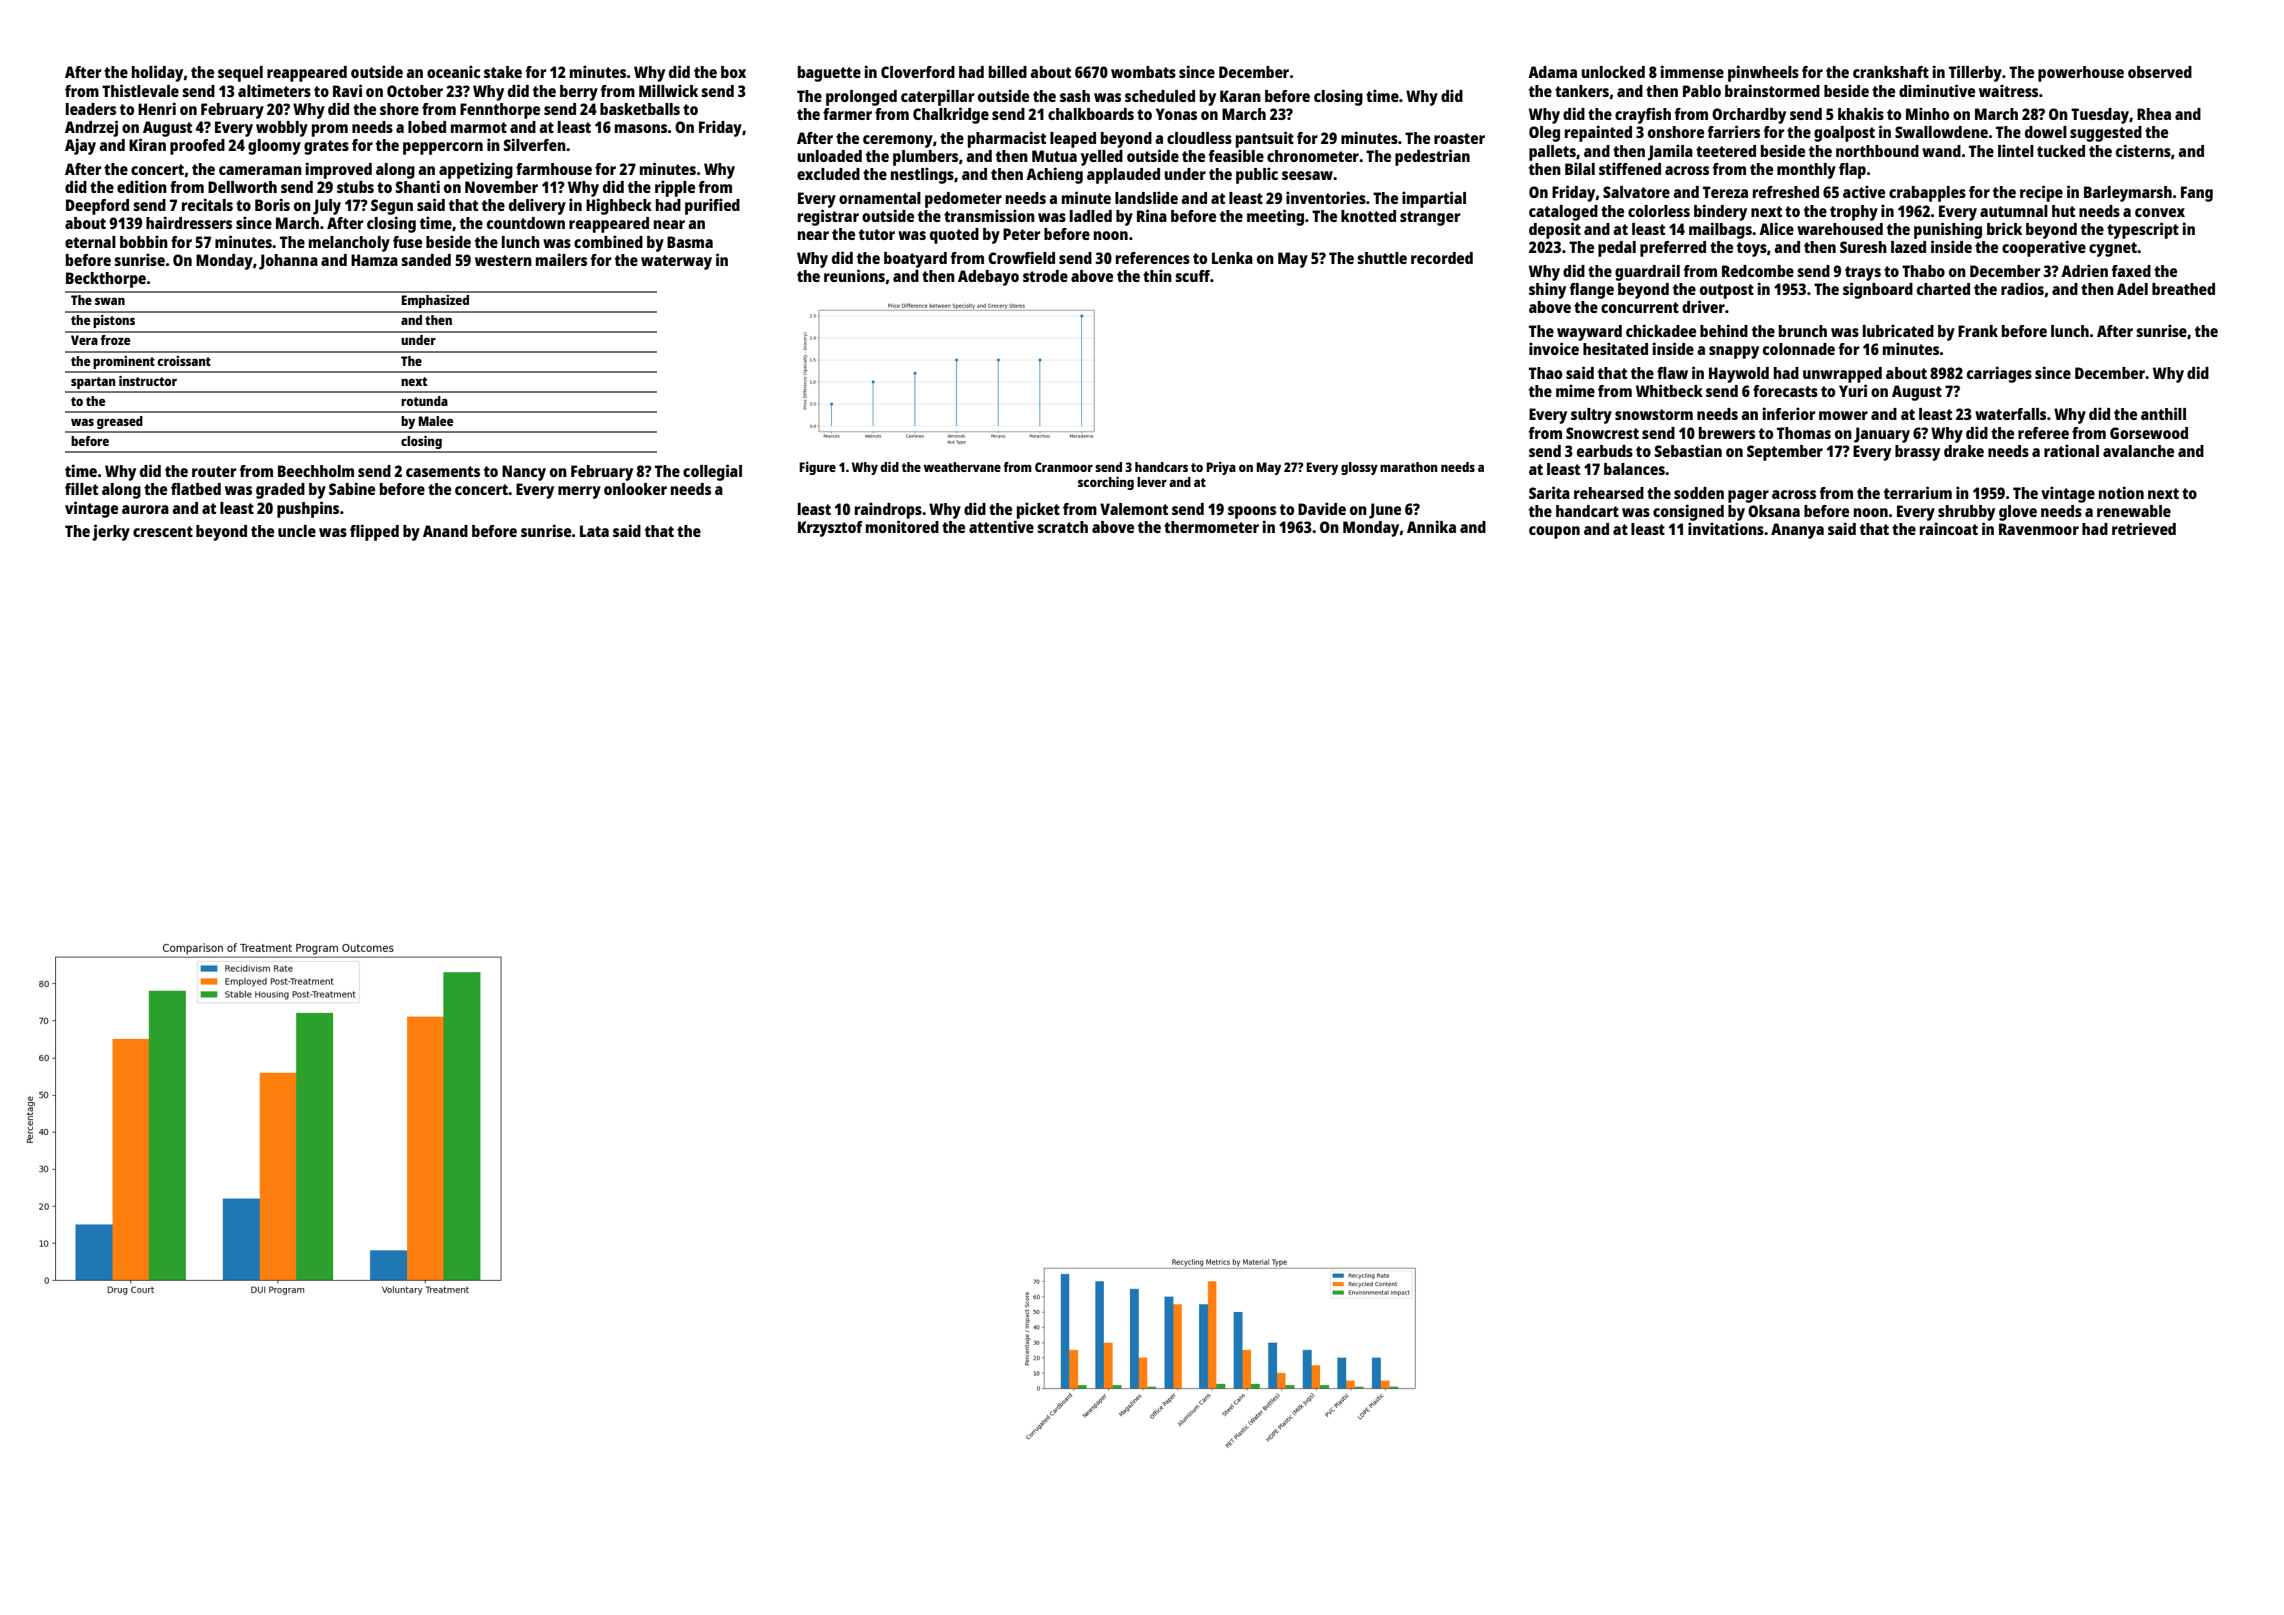  Describe the element at coordinates (1054, 175) in the screenshot. I see `Achieng` at that location.
